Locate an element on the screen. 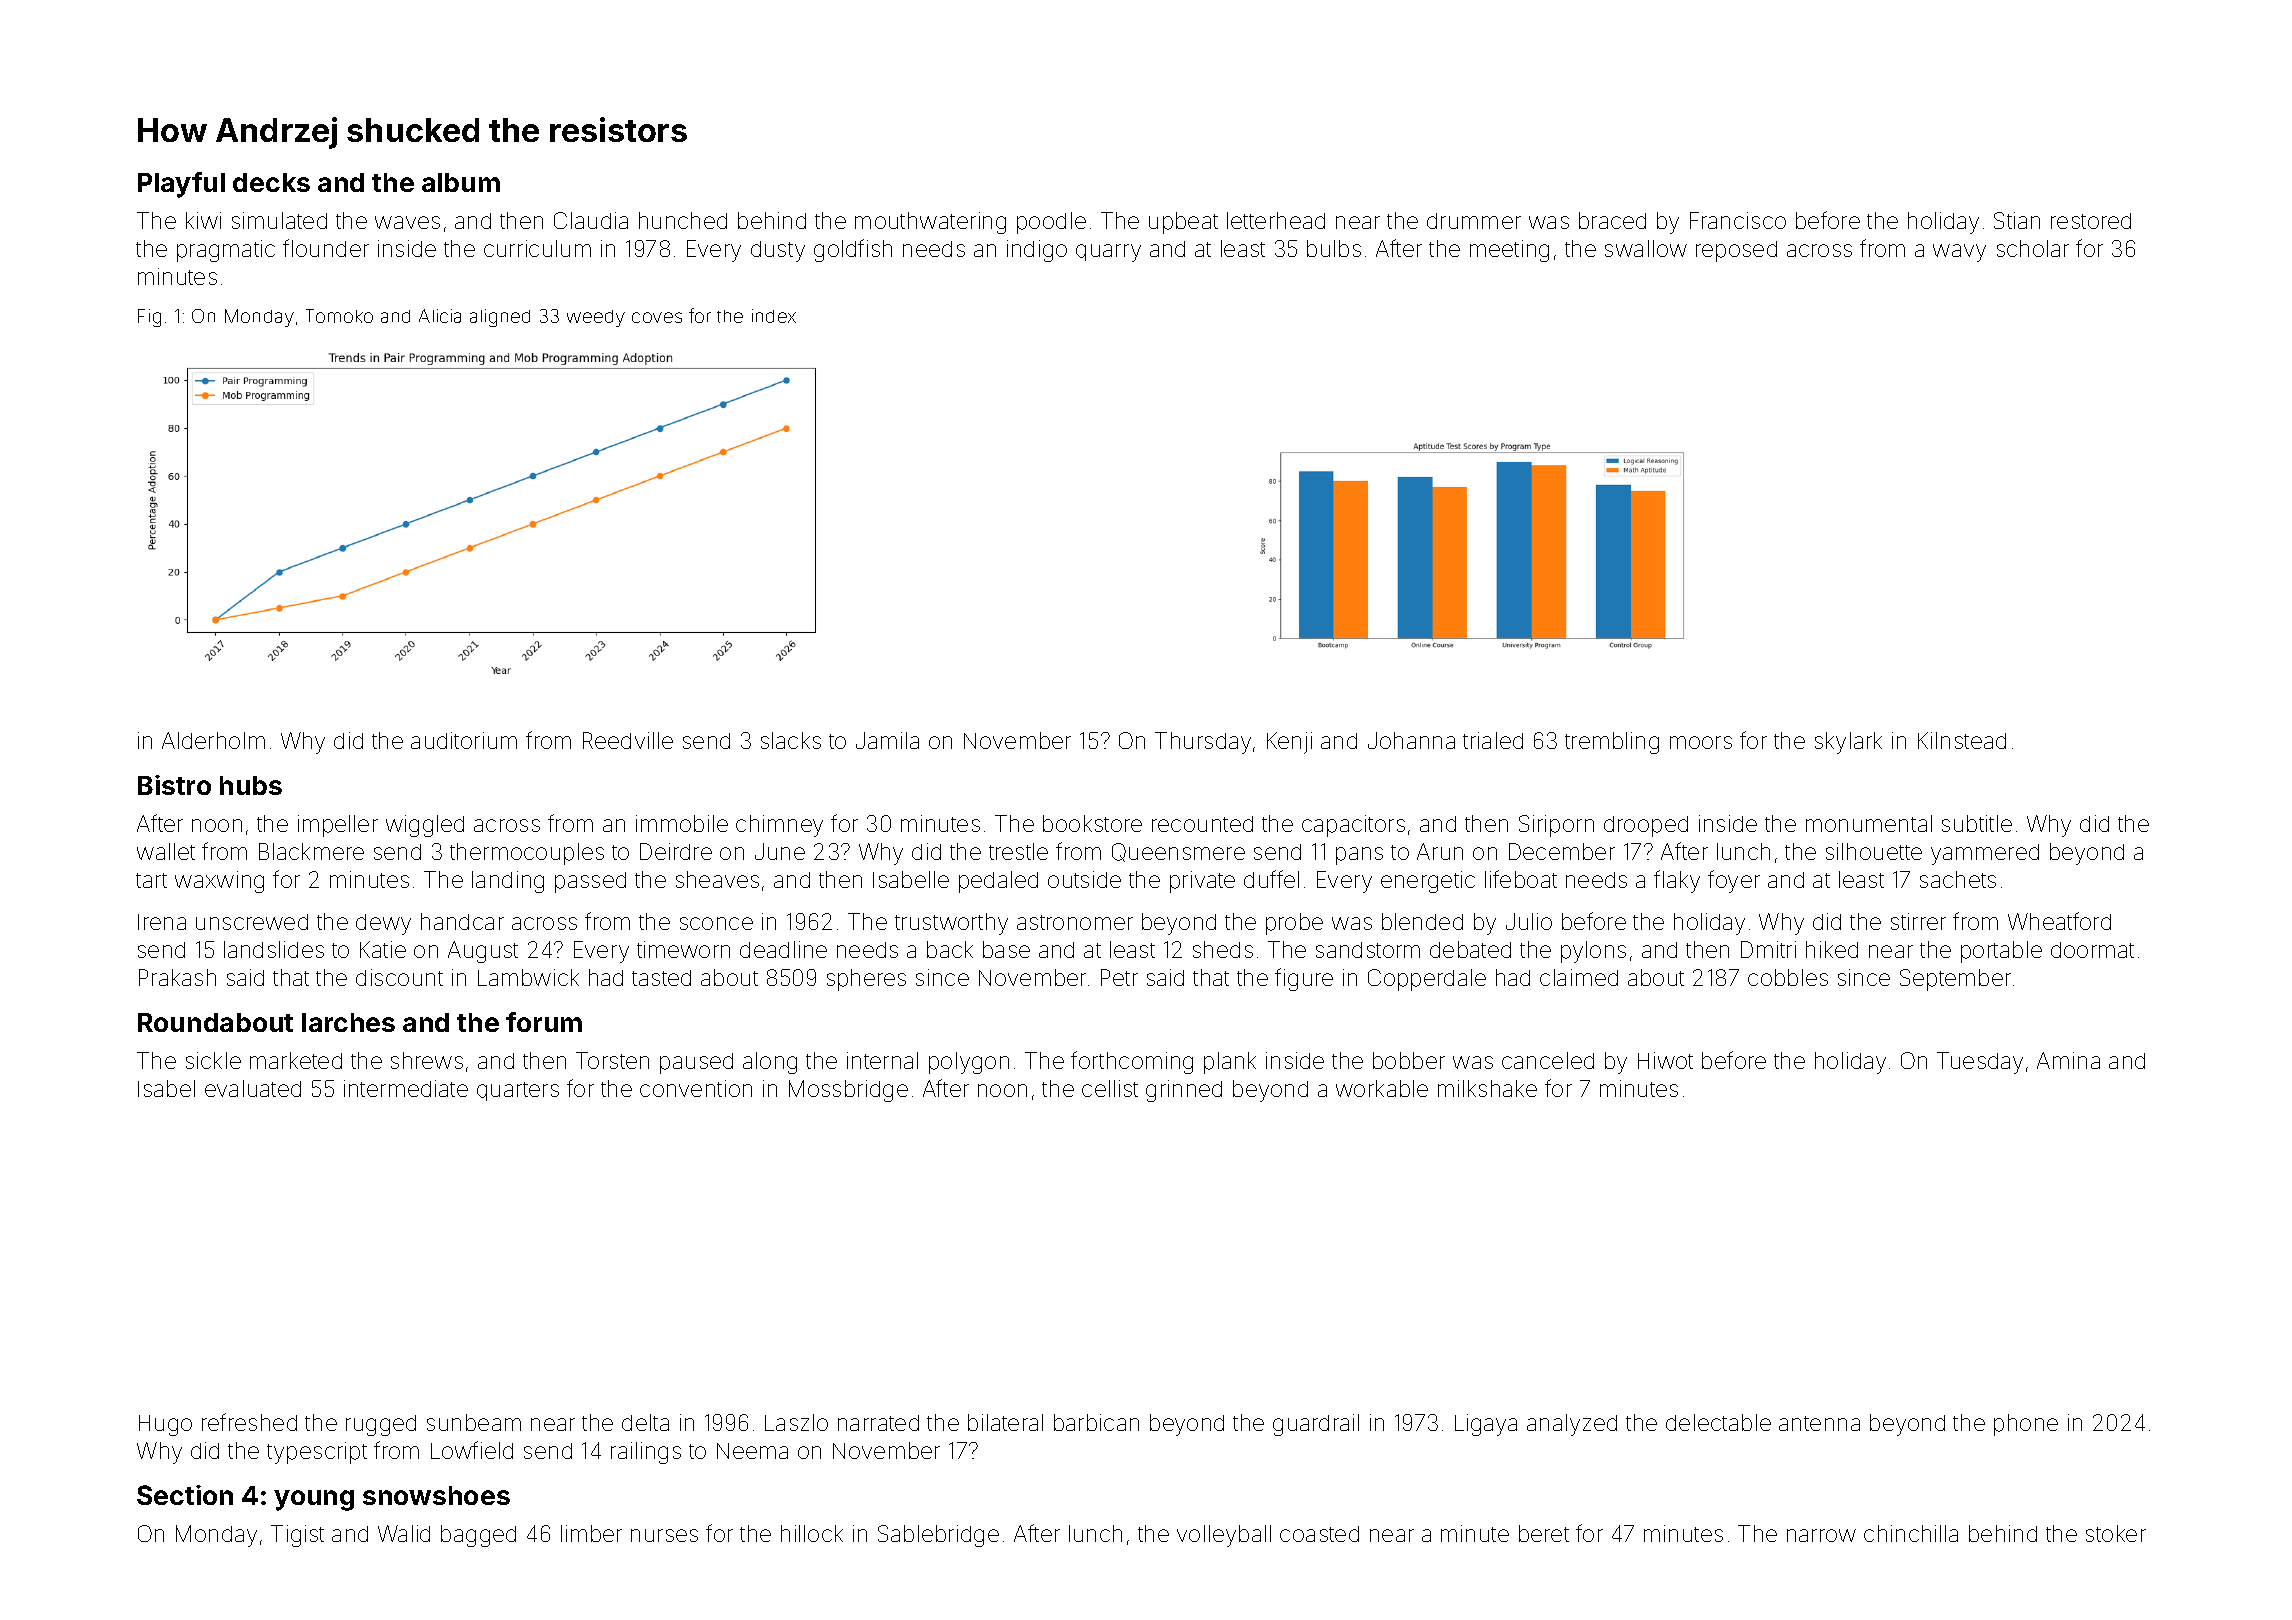 The image size is (2292, 1620). sickle is located at coordinates (213, 1060).
